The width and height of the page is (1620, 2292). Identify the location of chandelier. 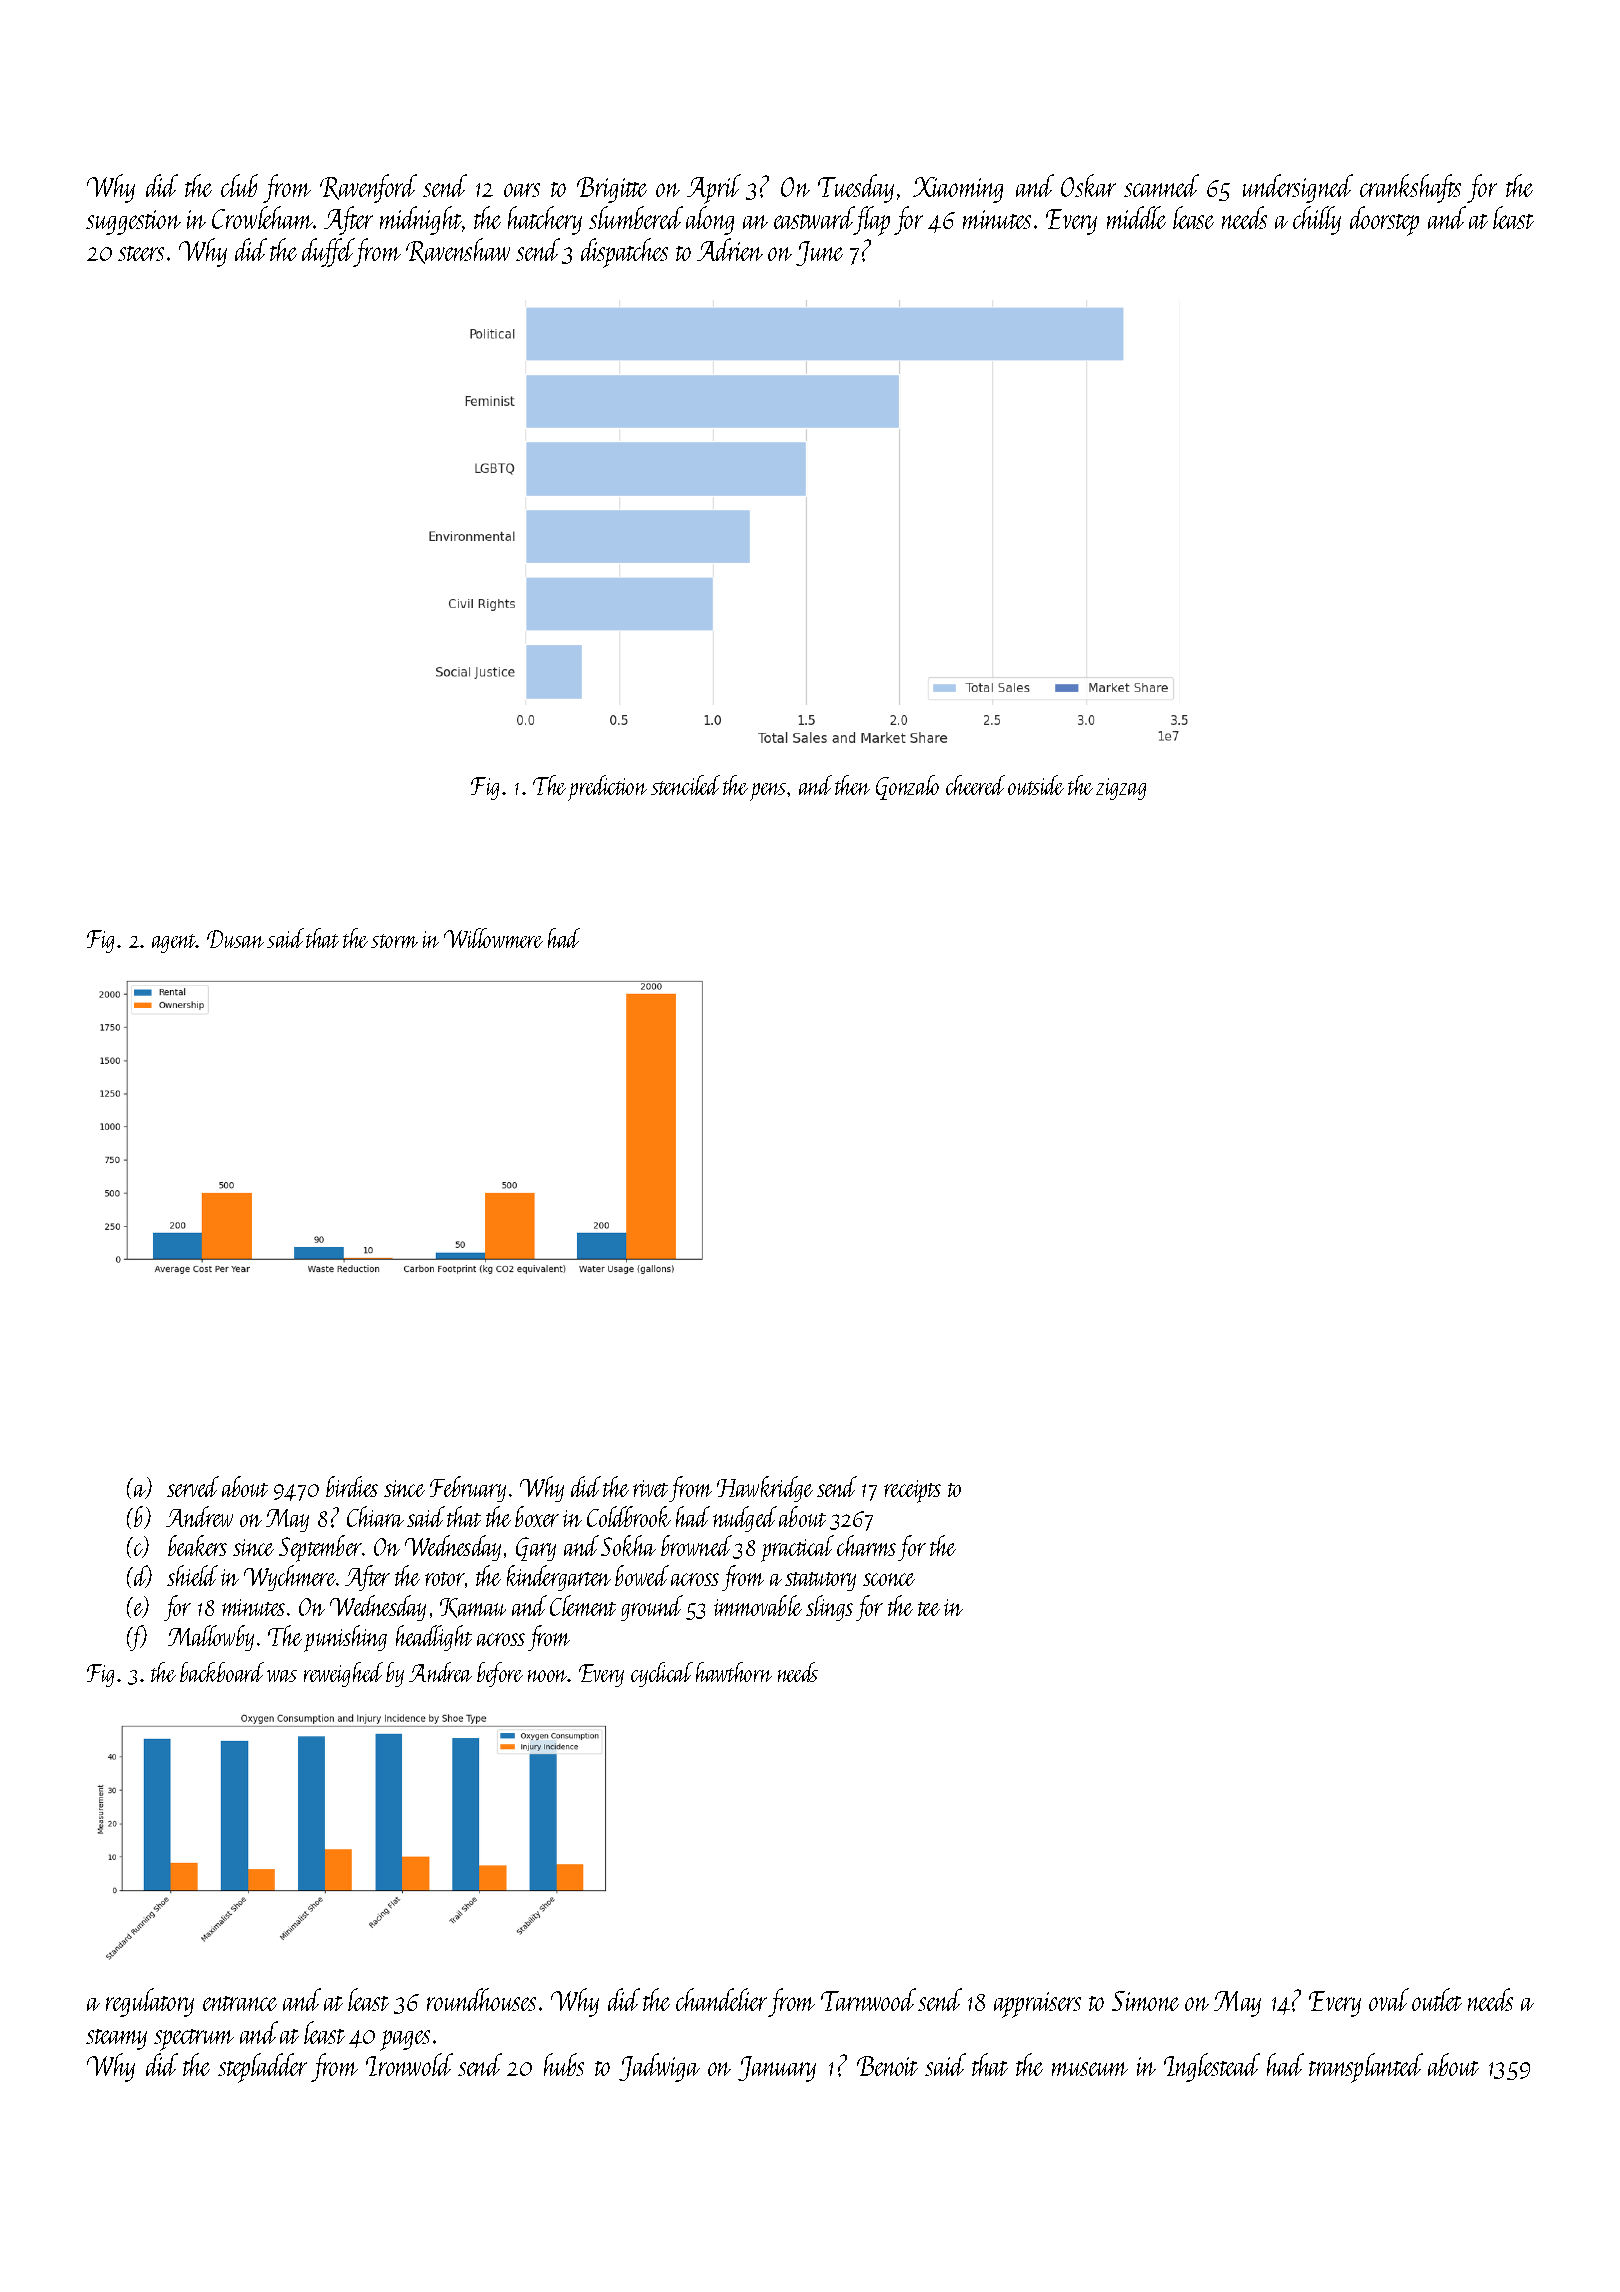
(721, 1999).
